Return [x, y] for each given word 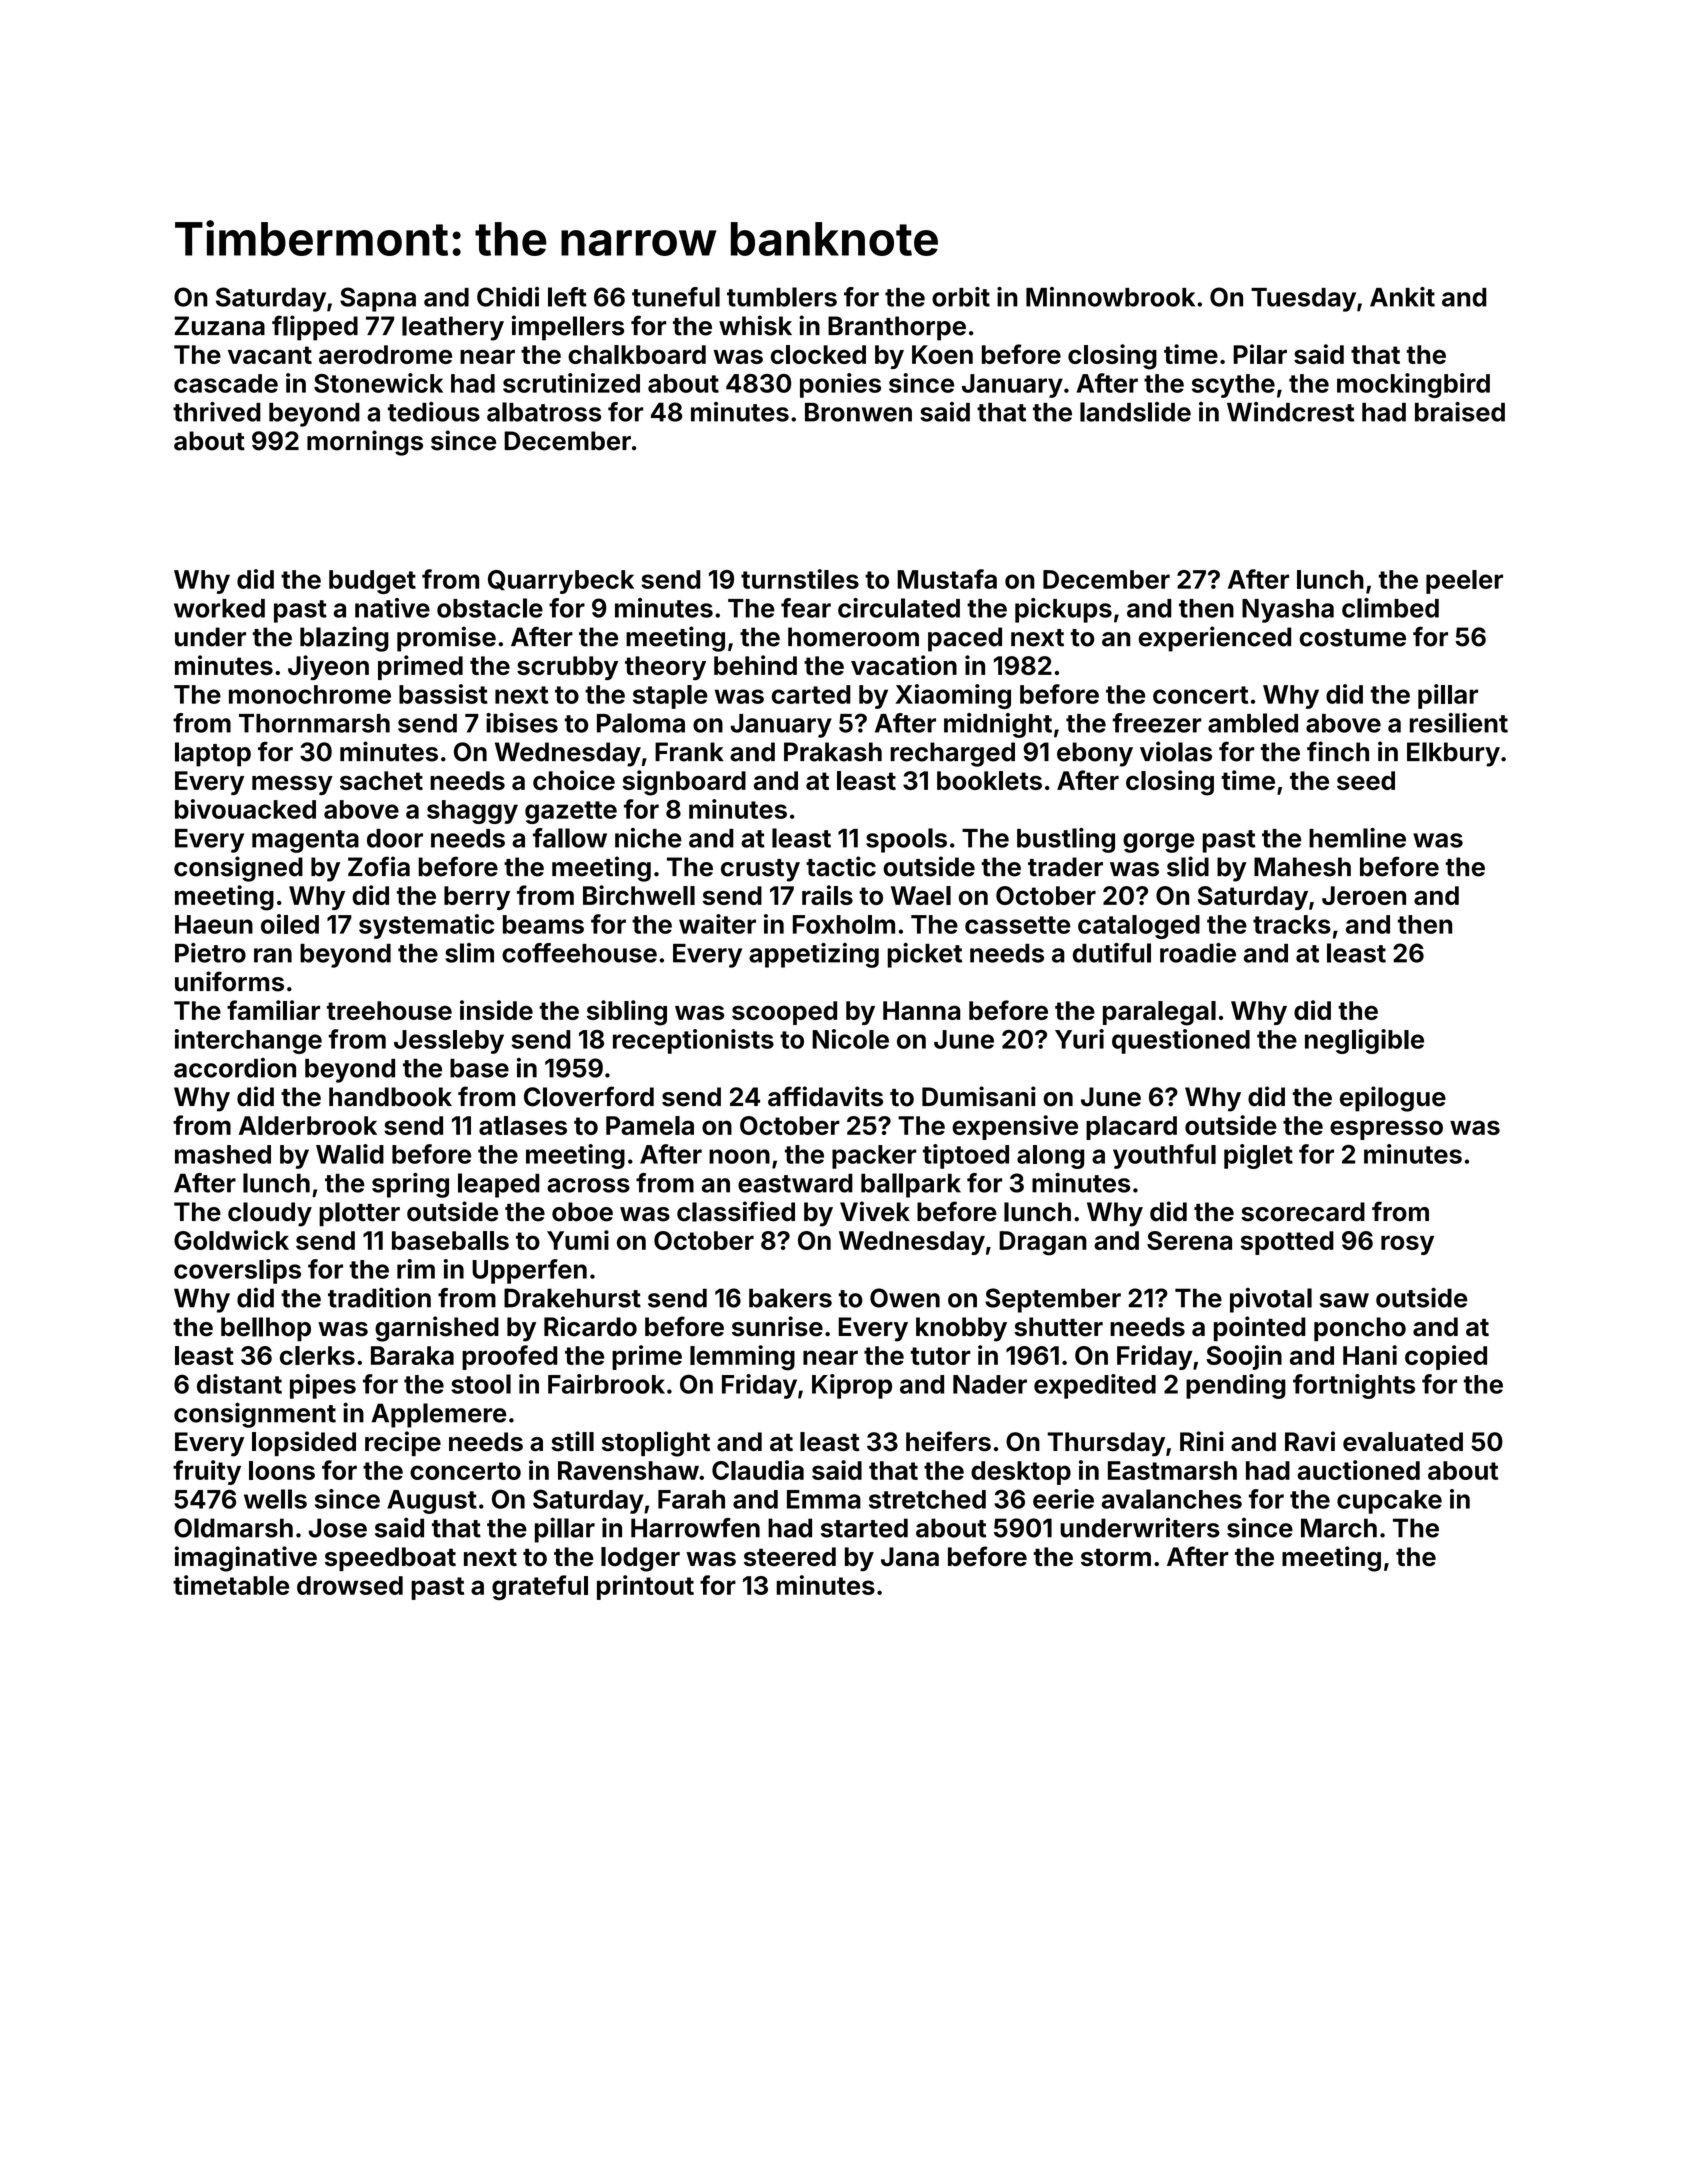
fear [806, 608]
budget [372, 582]
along [1050, 1157]
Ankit [1402, 297]
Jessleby [449, 1042]
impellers [568, 328]
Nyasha [1288, 611]
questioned [1181, 1041]
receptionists [693, 1041]
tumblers [782, 297]
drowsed [350, 1585]
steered [790, 1557]
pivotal [1271, 1300]
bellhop [266, 1329]
